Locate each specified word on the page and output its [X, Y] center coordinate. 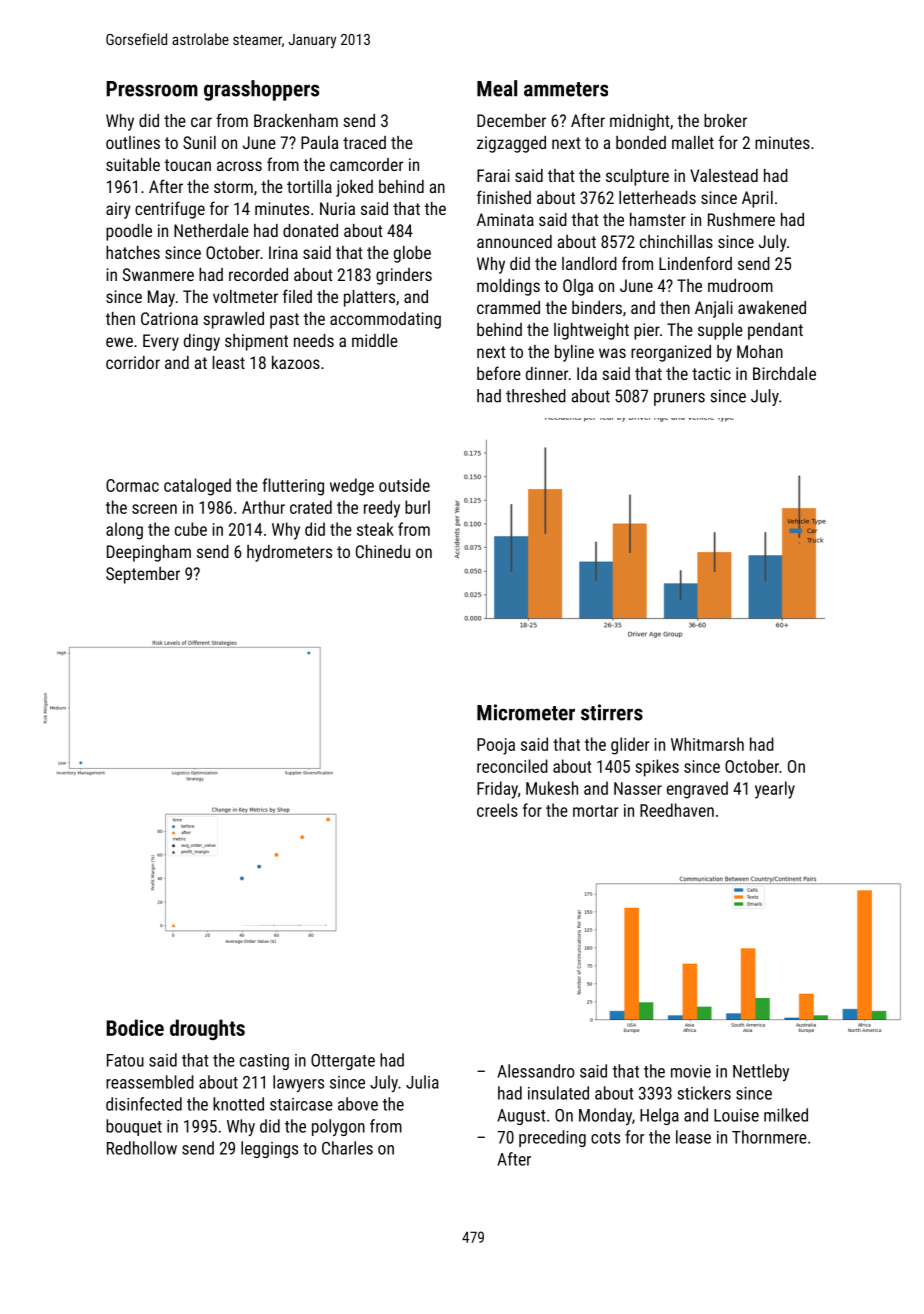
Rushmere [741, 219]
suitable [133, 164]
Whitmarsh [707, 744]
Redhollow [142, 1148]
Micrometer [526, 712]
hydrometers [289, 553]
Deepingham [149, 553]
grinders [404, 276]
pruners [679, 399]
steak [375, 529]
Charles [347, 1148]
